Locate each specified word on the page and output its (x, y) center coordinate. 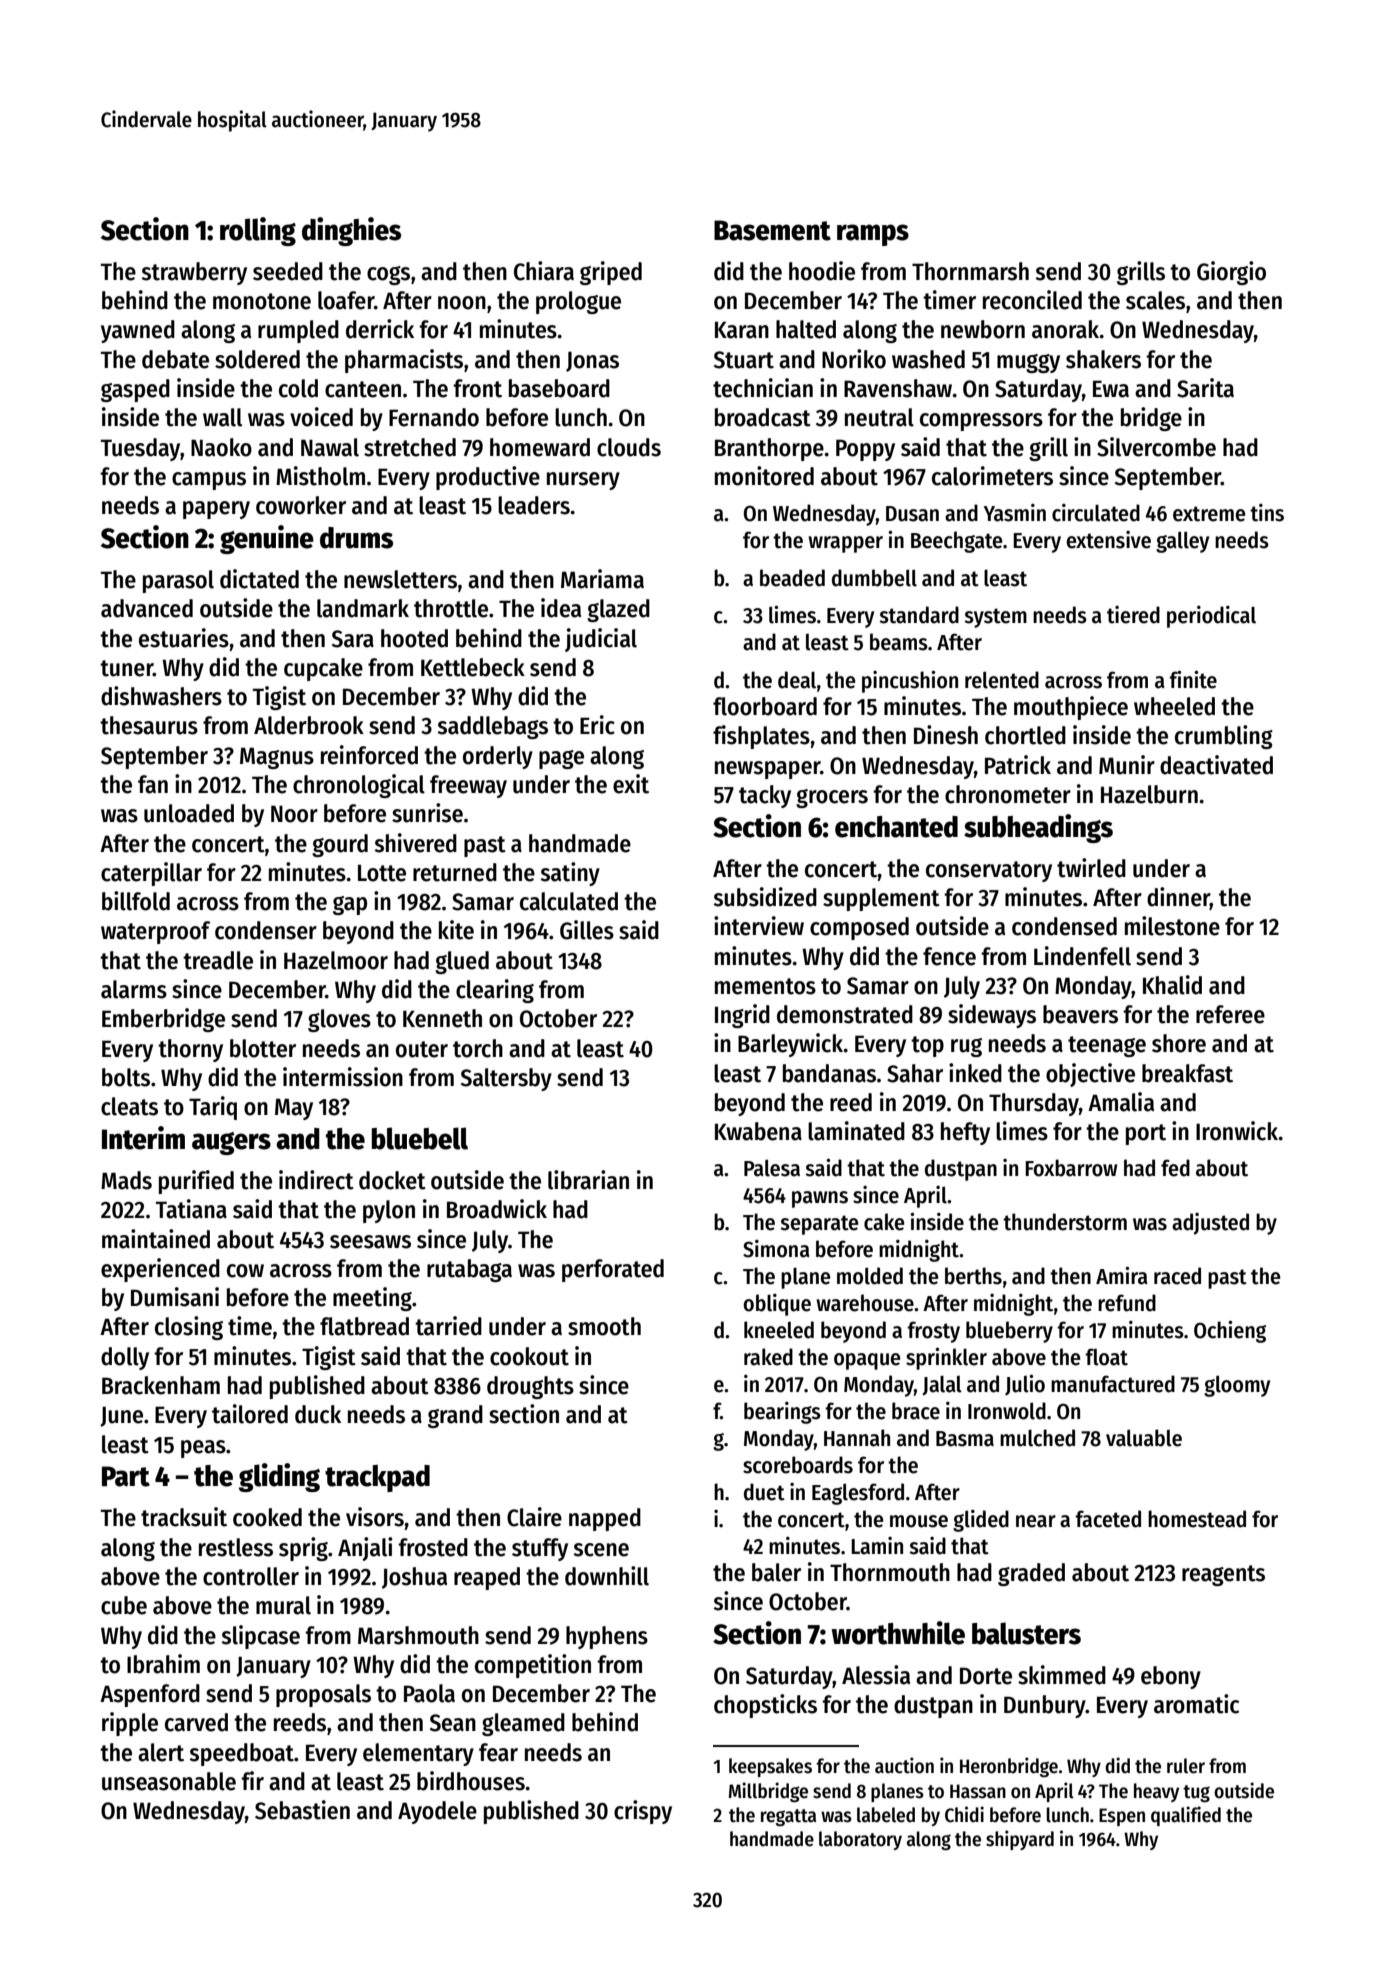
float (1106, 1357)
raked (768, 1357)
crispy (643, 1812)
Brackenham (161, 1385)
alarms (134, 989)
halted (806, 329)
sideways (992, 1016)
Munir (1127, 765)
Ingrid (742, 1016)
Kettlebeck (473, 667)
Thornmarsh (970, 271)
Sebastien (302, 1810)
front (477, 388)
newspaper (767, 770)
